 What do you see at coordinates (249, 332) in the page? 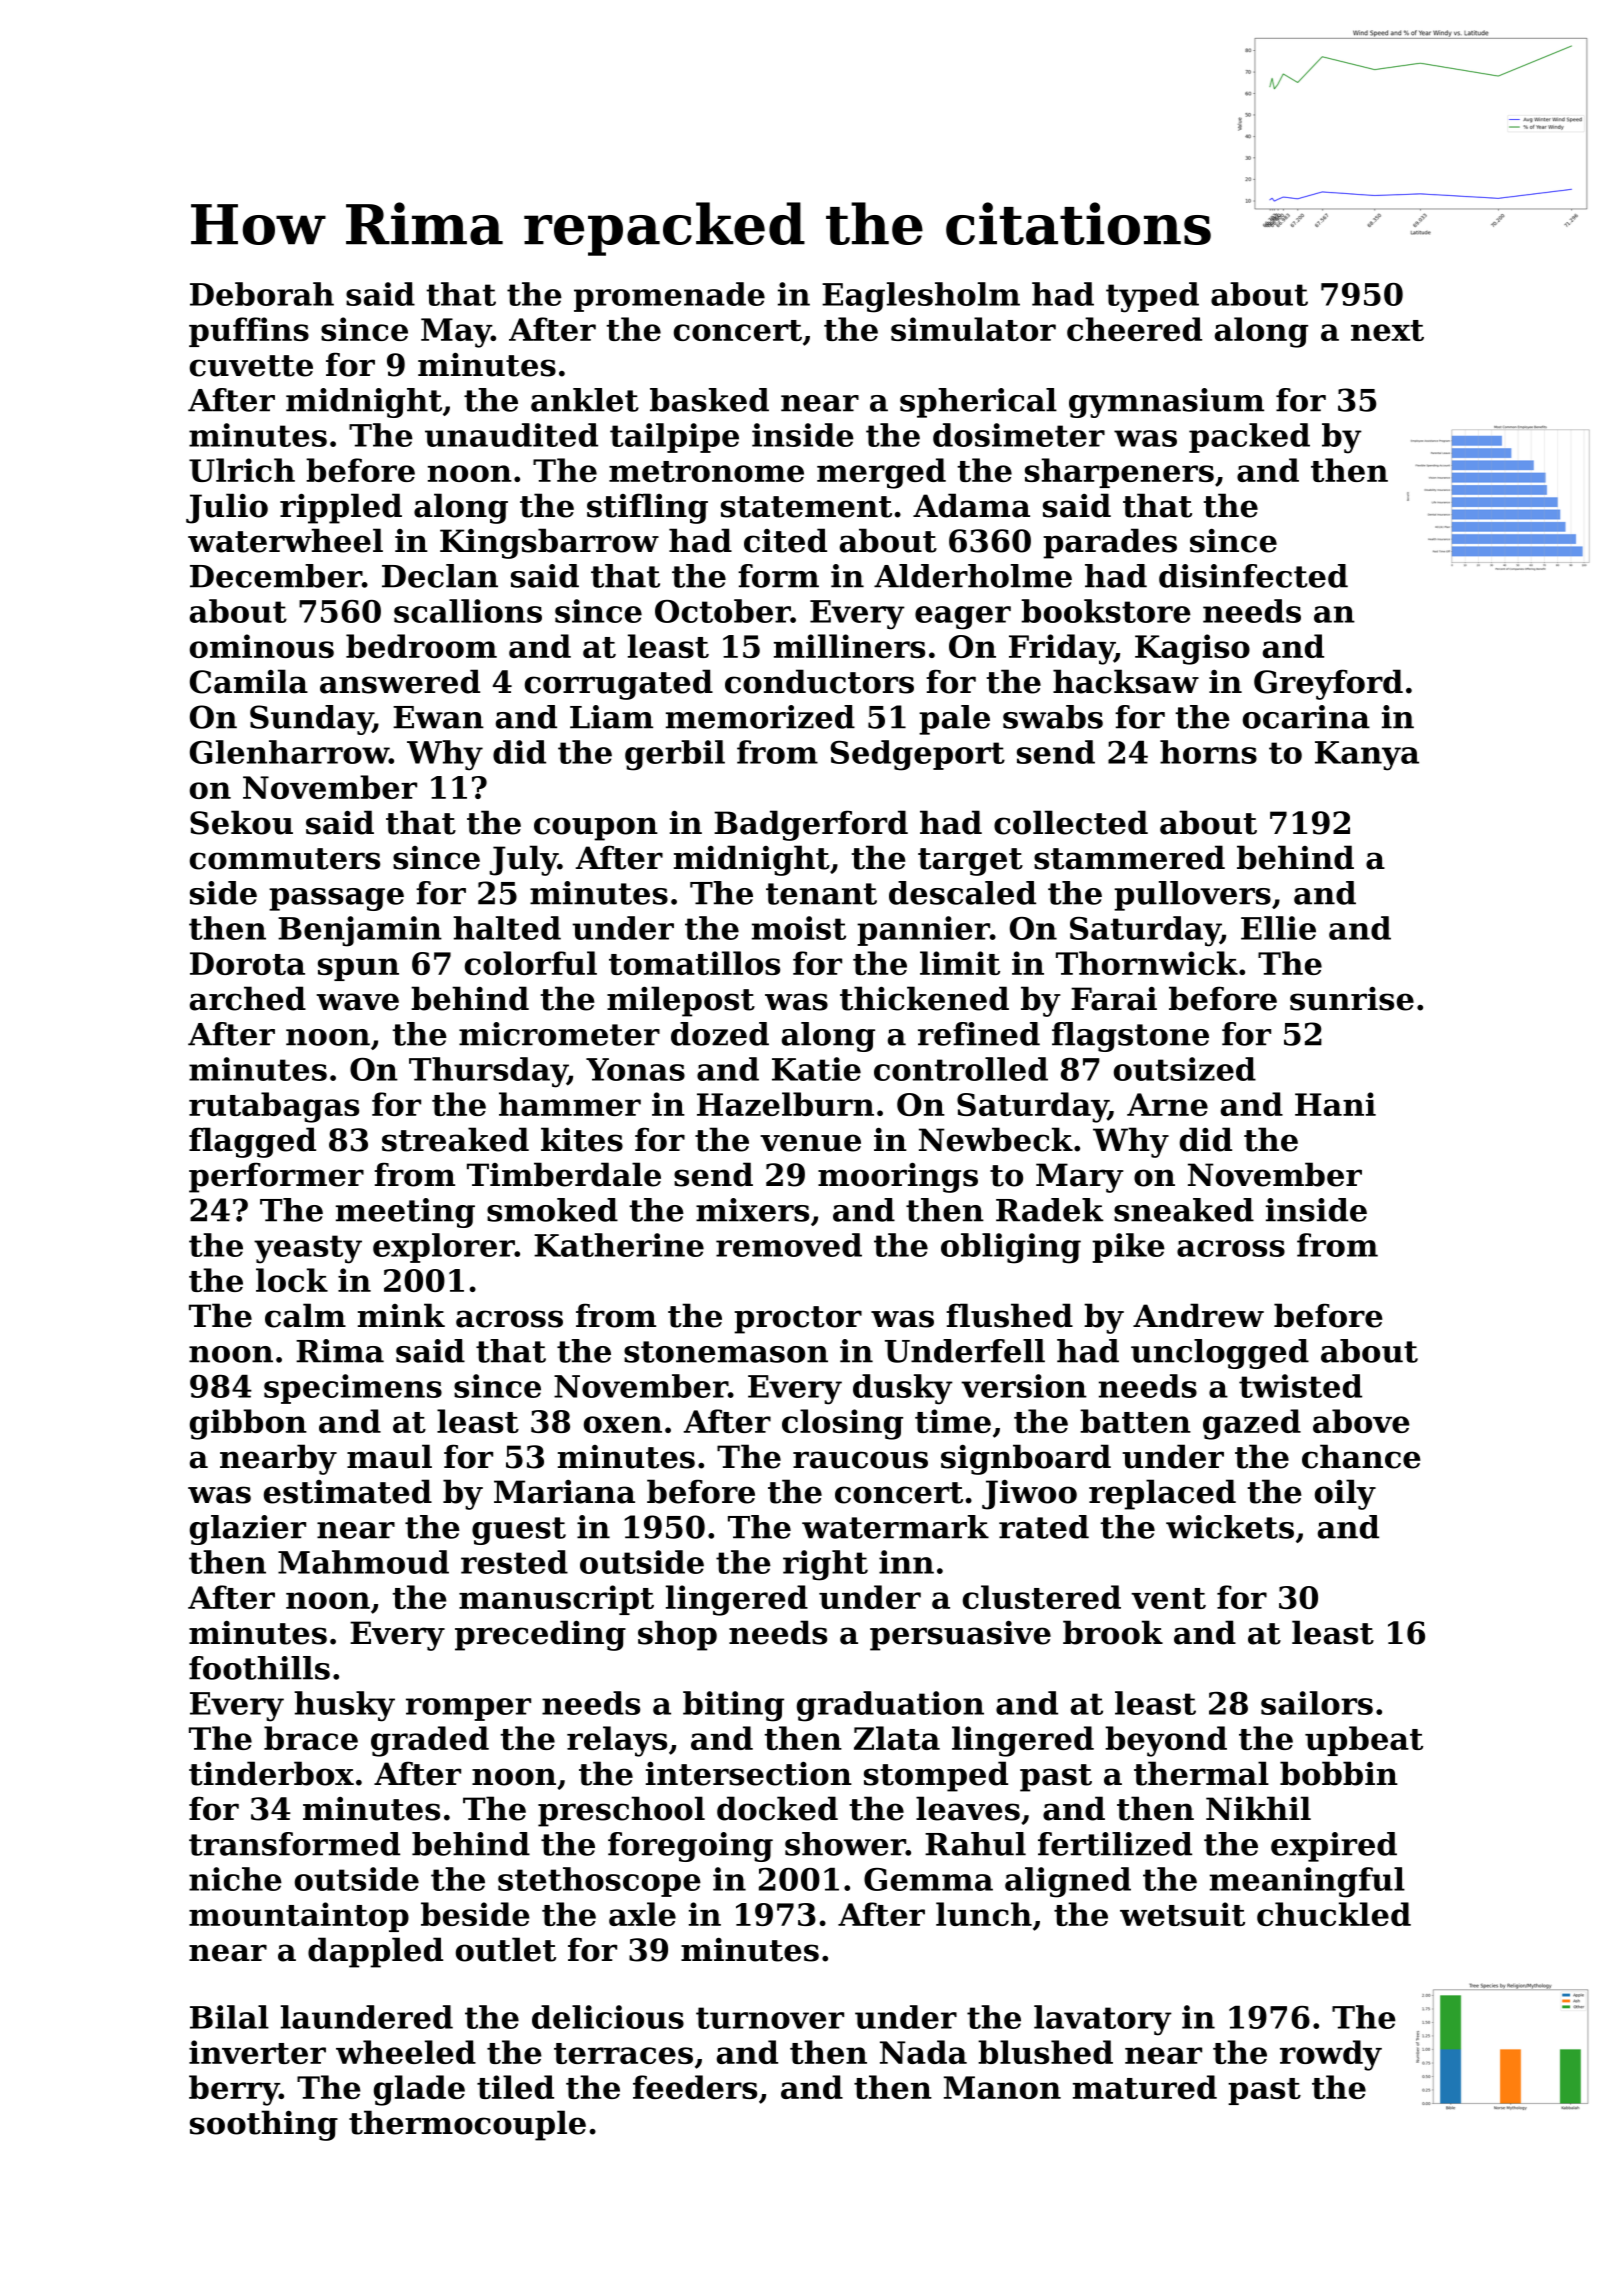
I see `puffins` at bounding box center [249, 332].
